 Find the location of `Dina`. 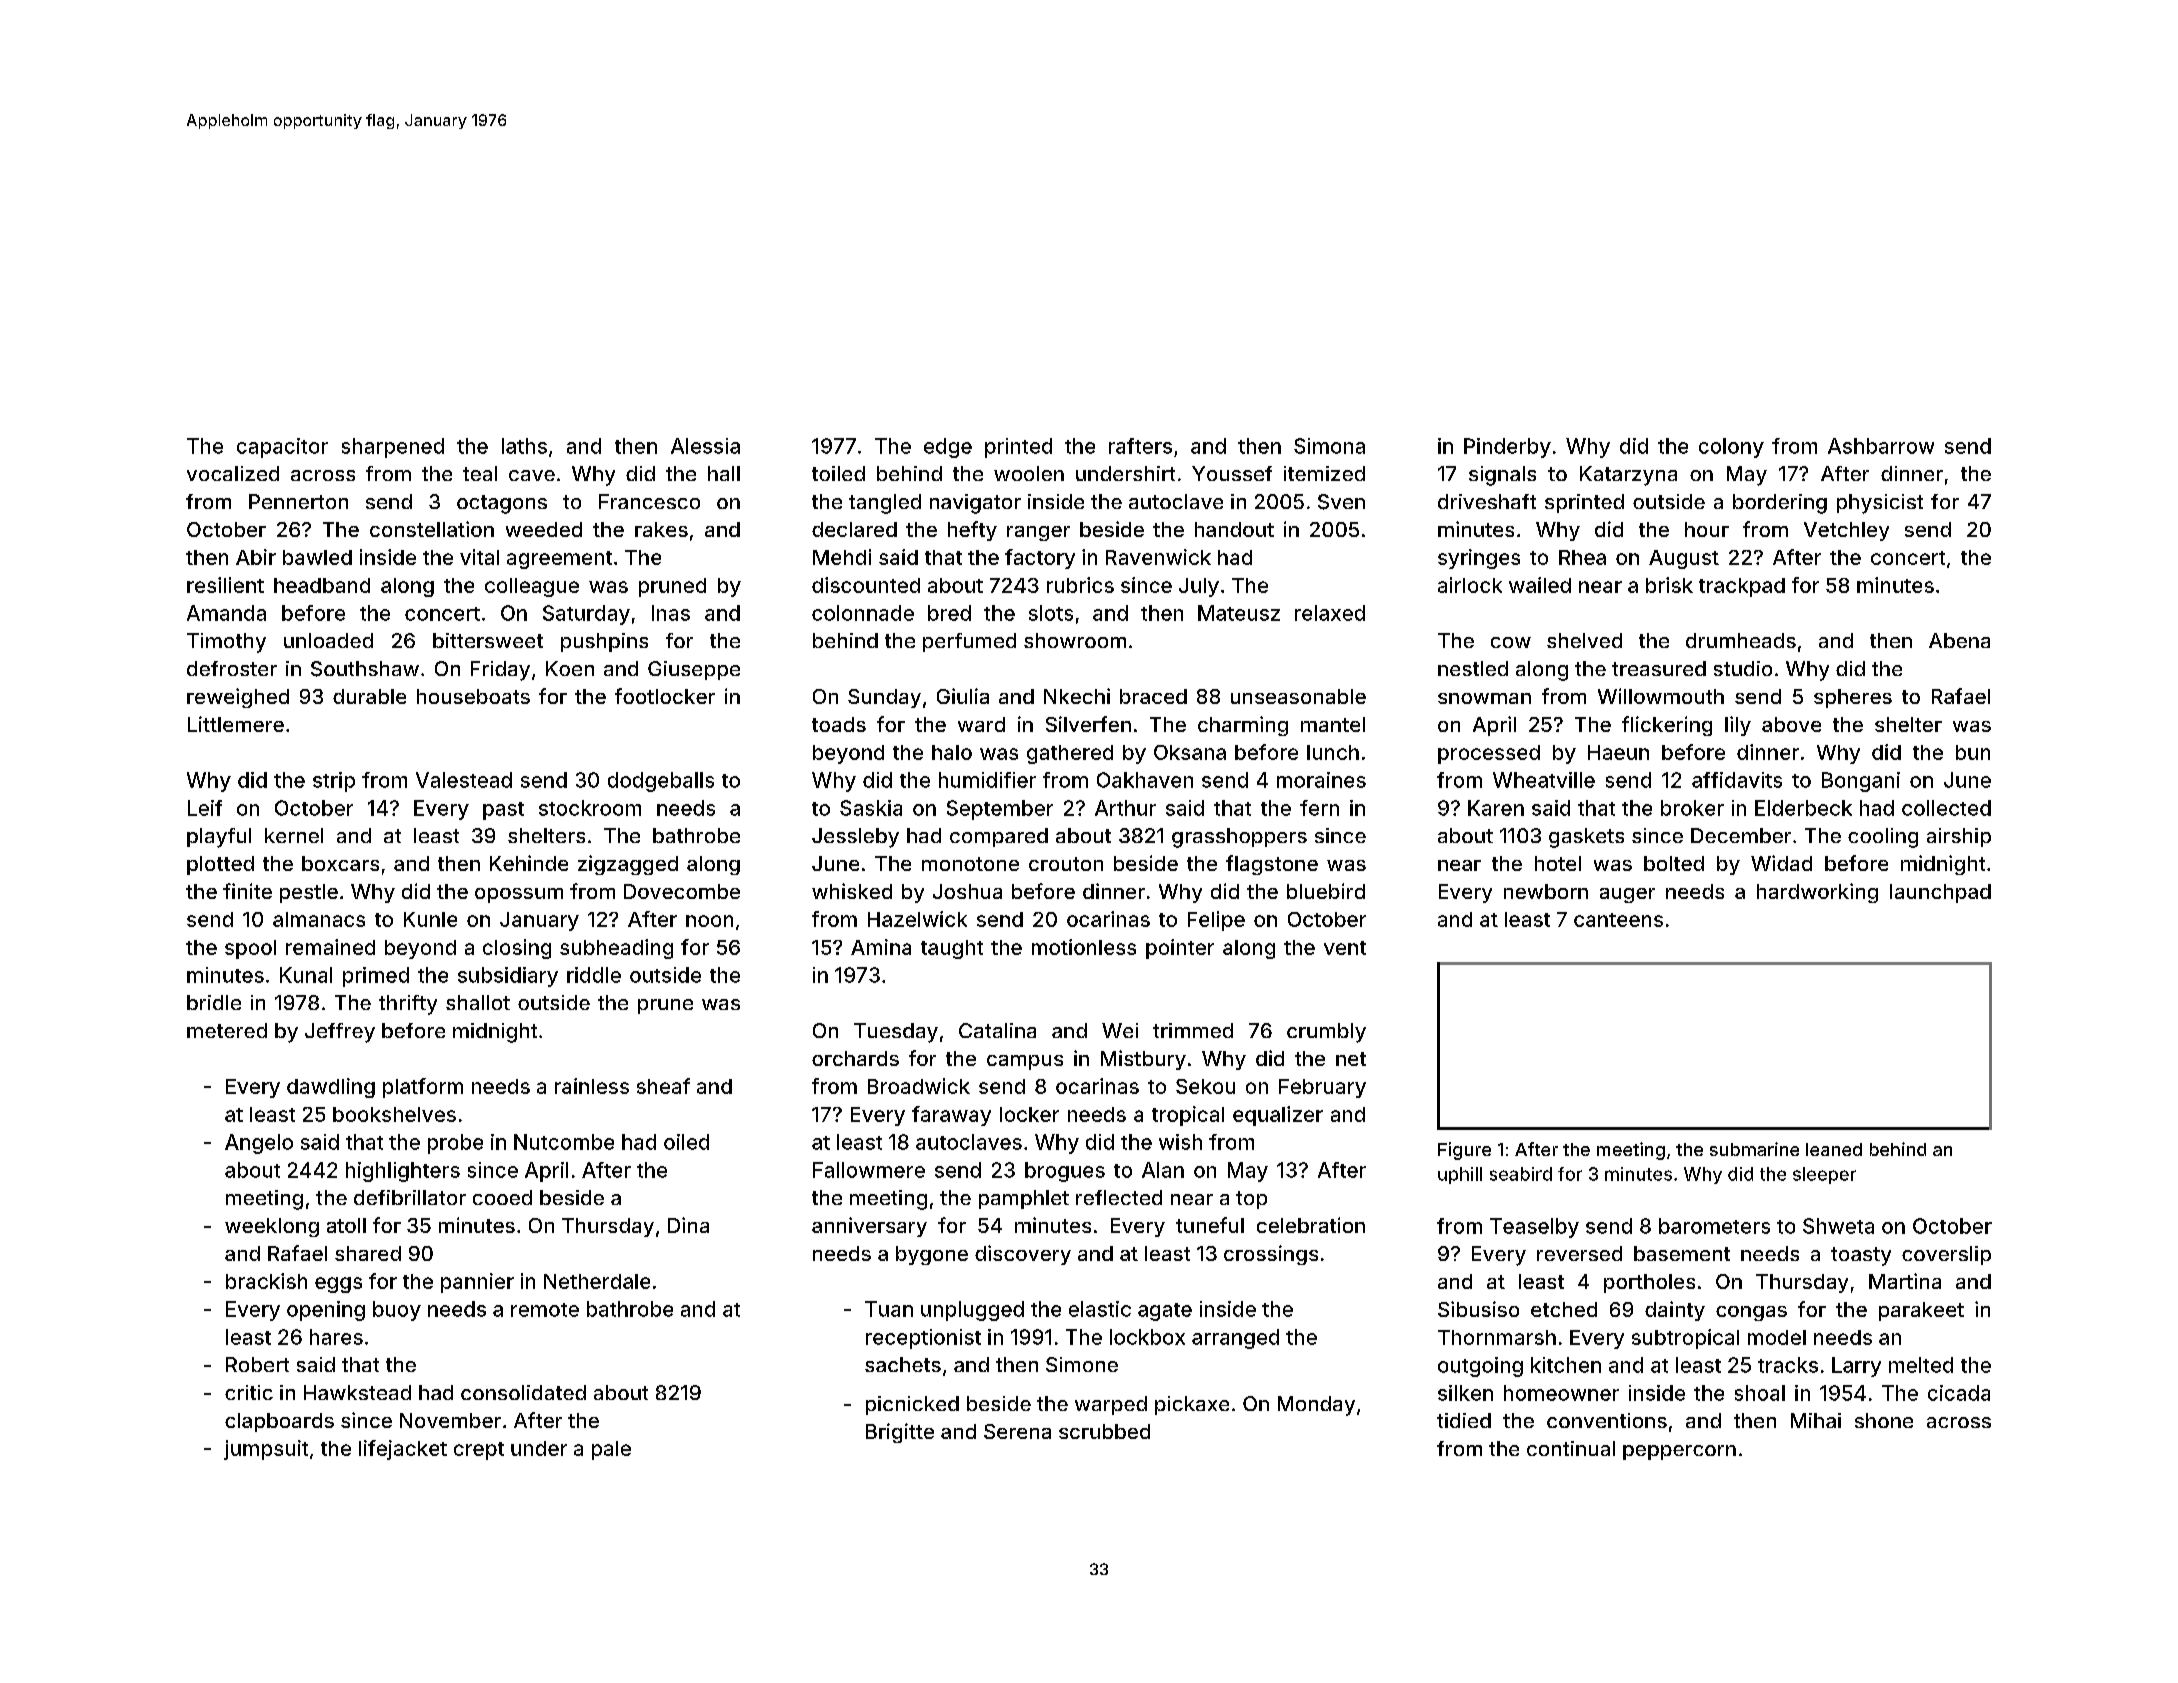

Dina is located at coordinates (688, 1225).
